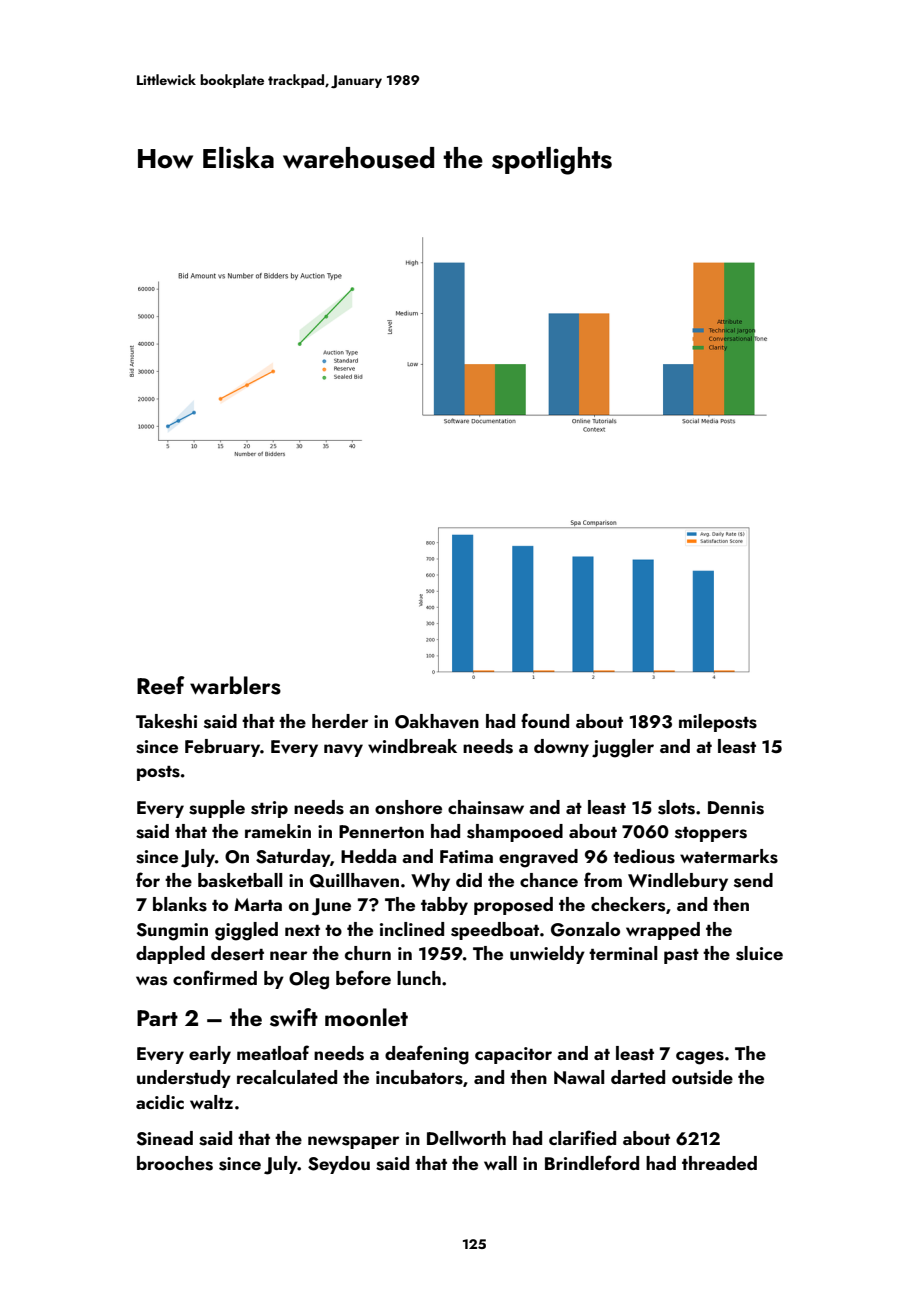 The width and height of the image is (924, 1314). What do you see at coordinates (175, 1163) in the image?
I see `brooches` at bounding box center [175, 1163].
